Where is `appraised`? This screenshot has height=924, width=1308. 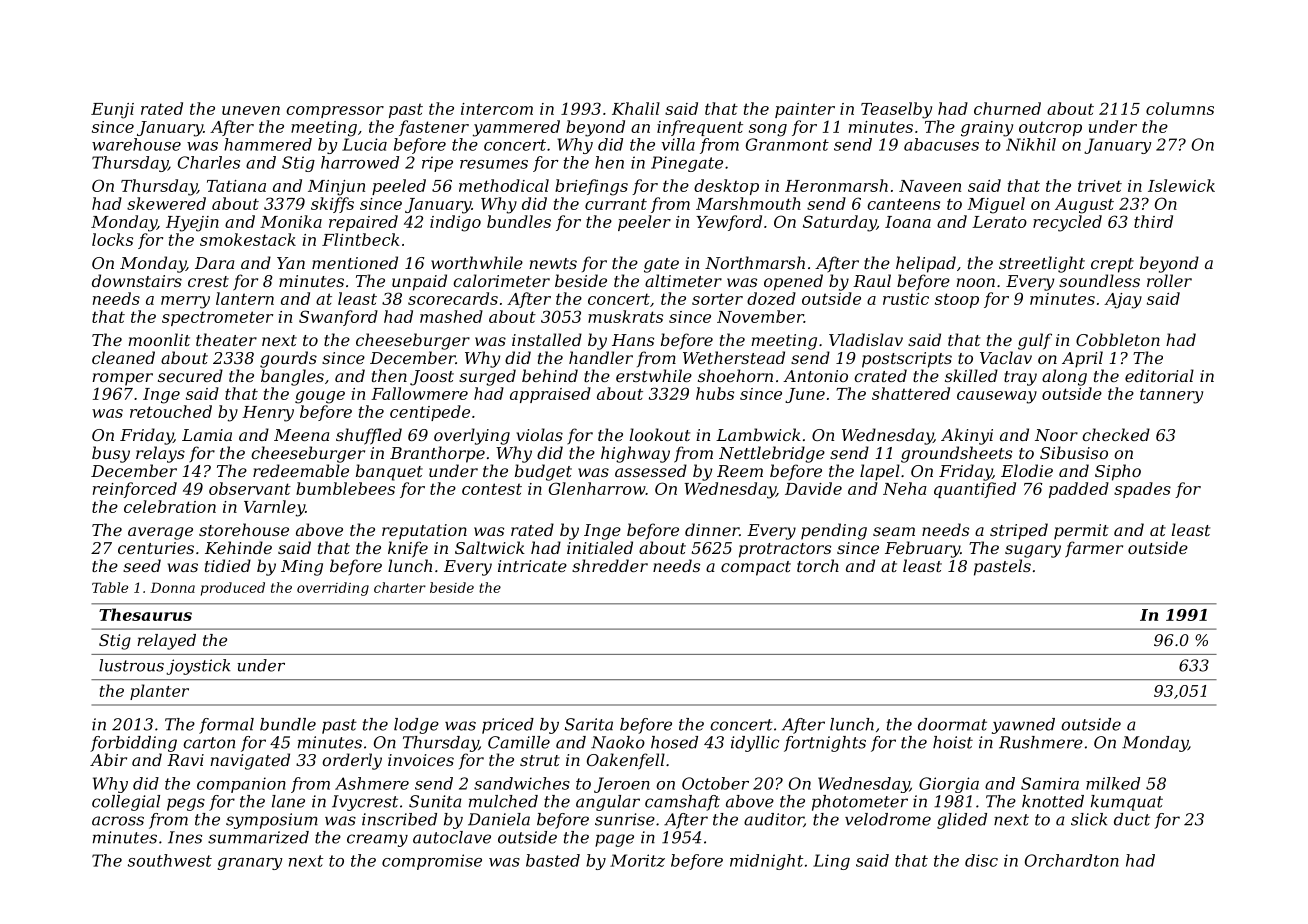
appraised is located at coordinates (550, 395).
